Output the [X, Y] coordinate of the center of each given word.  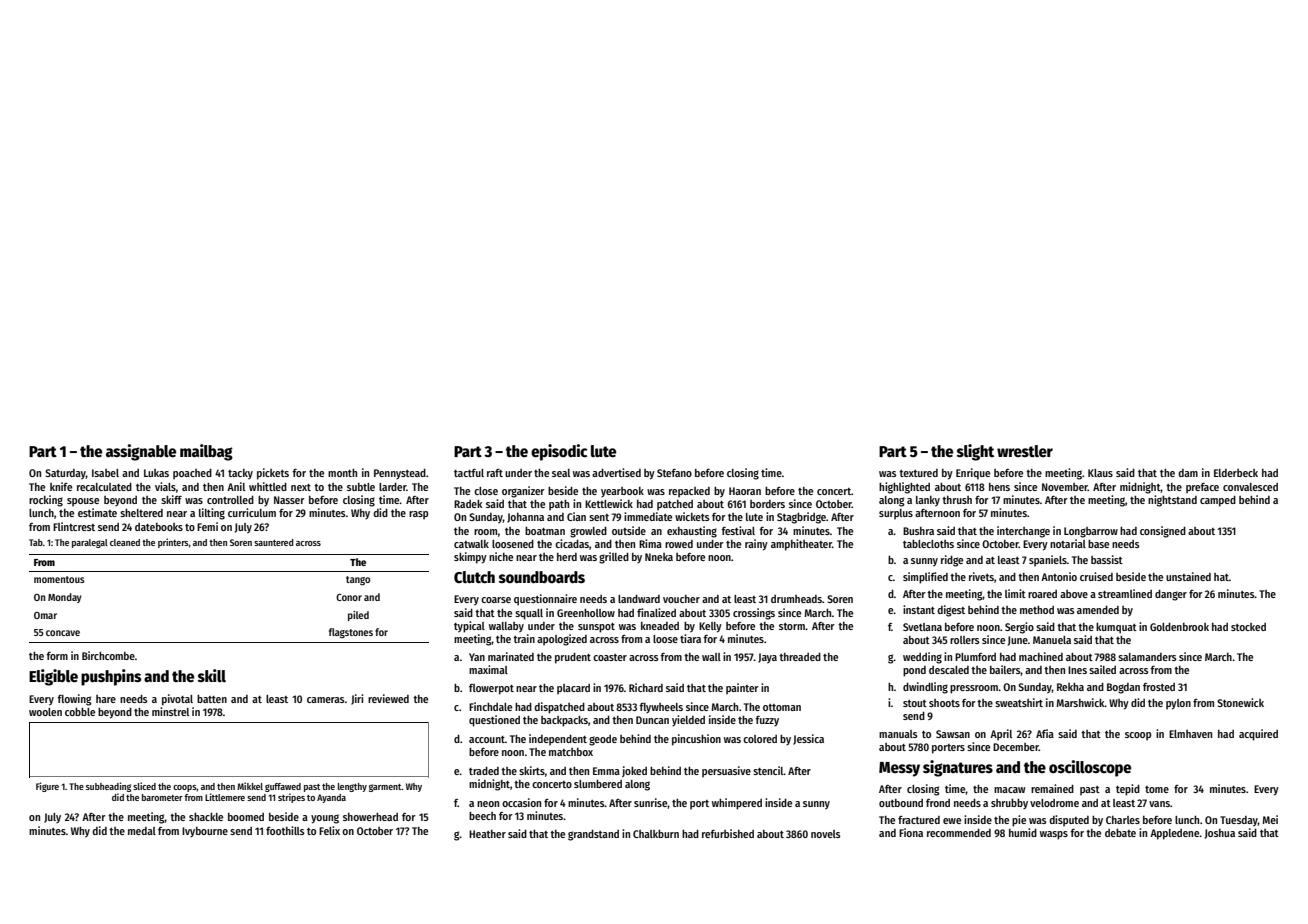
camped [1218, 501]
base [1098, 544]
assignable [141, 452]
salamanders [1147, 657]
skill [212, 675]
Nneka [659, 557]
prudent [573, 658]
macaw [1009, 790]
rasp [418, 515]
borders [767, 504]
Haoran [745, 491]
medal [142, 831]
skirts [532, 770]
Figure [47, 787]
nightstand [1172, 501]
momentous [59, 579]
